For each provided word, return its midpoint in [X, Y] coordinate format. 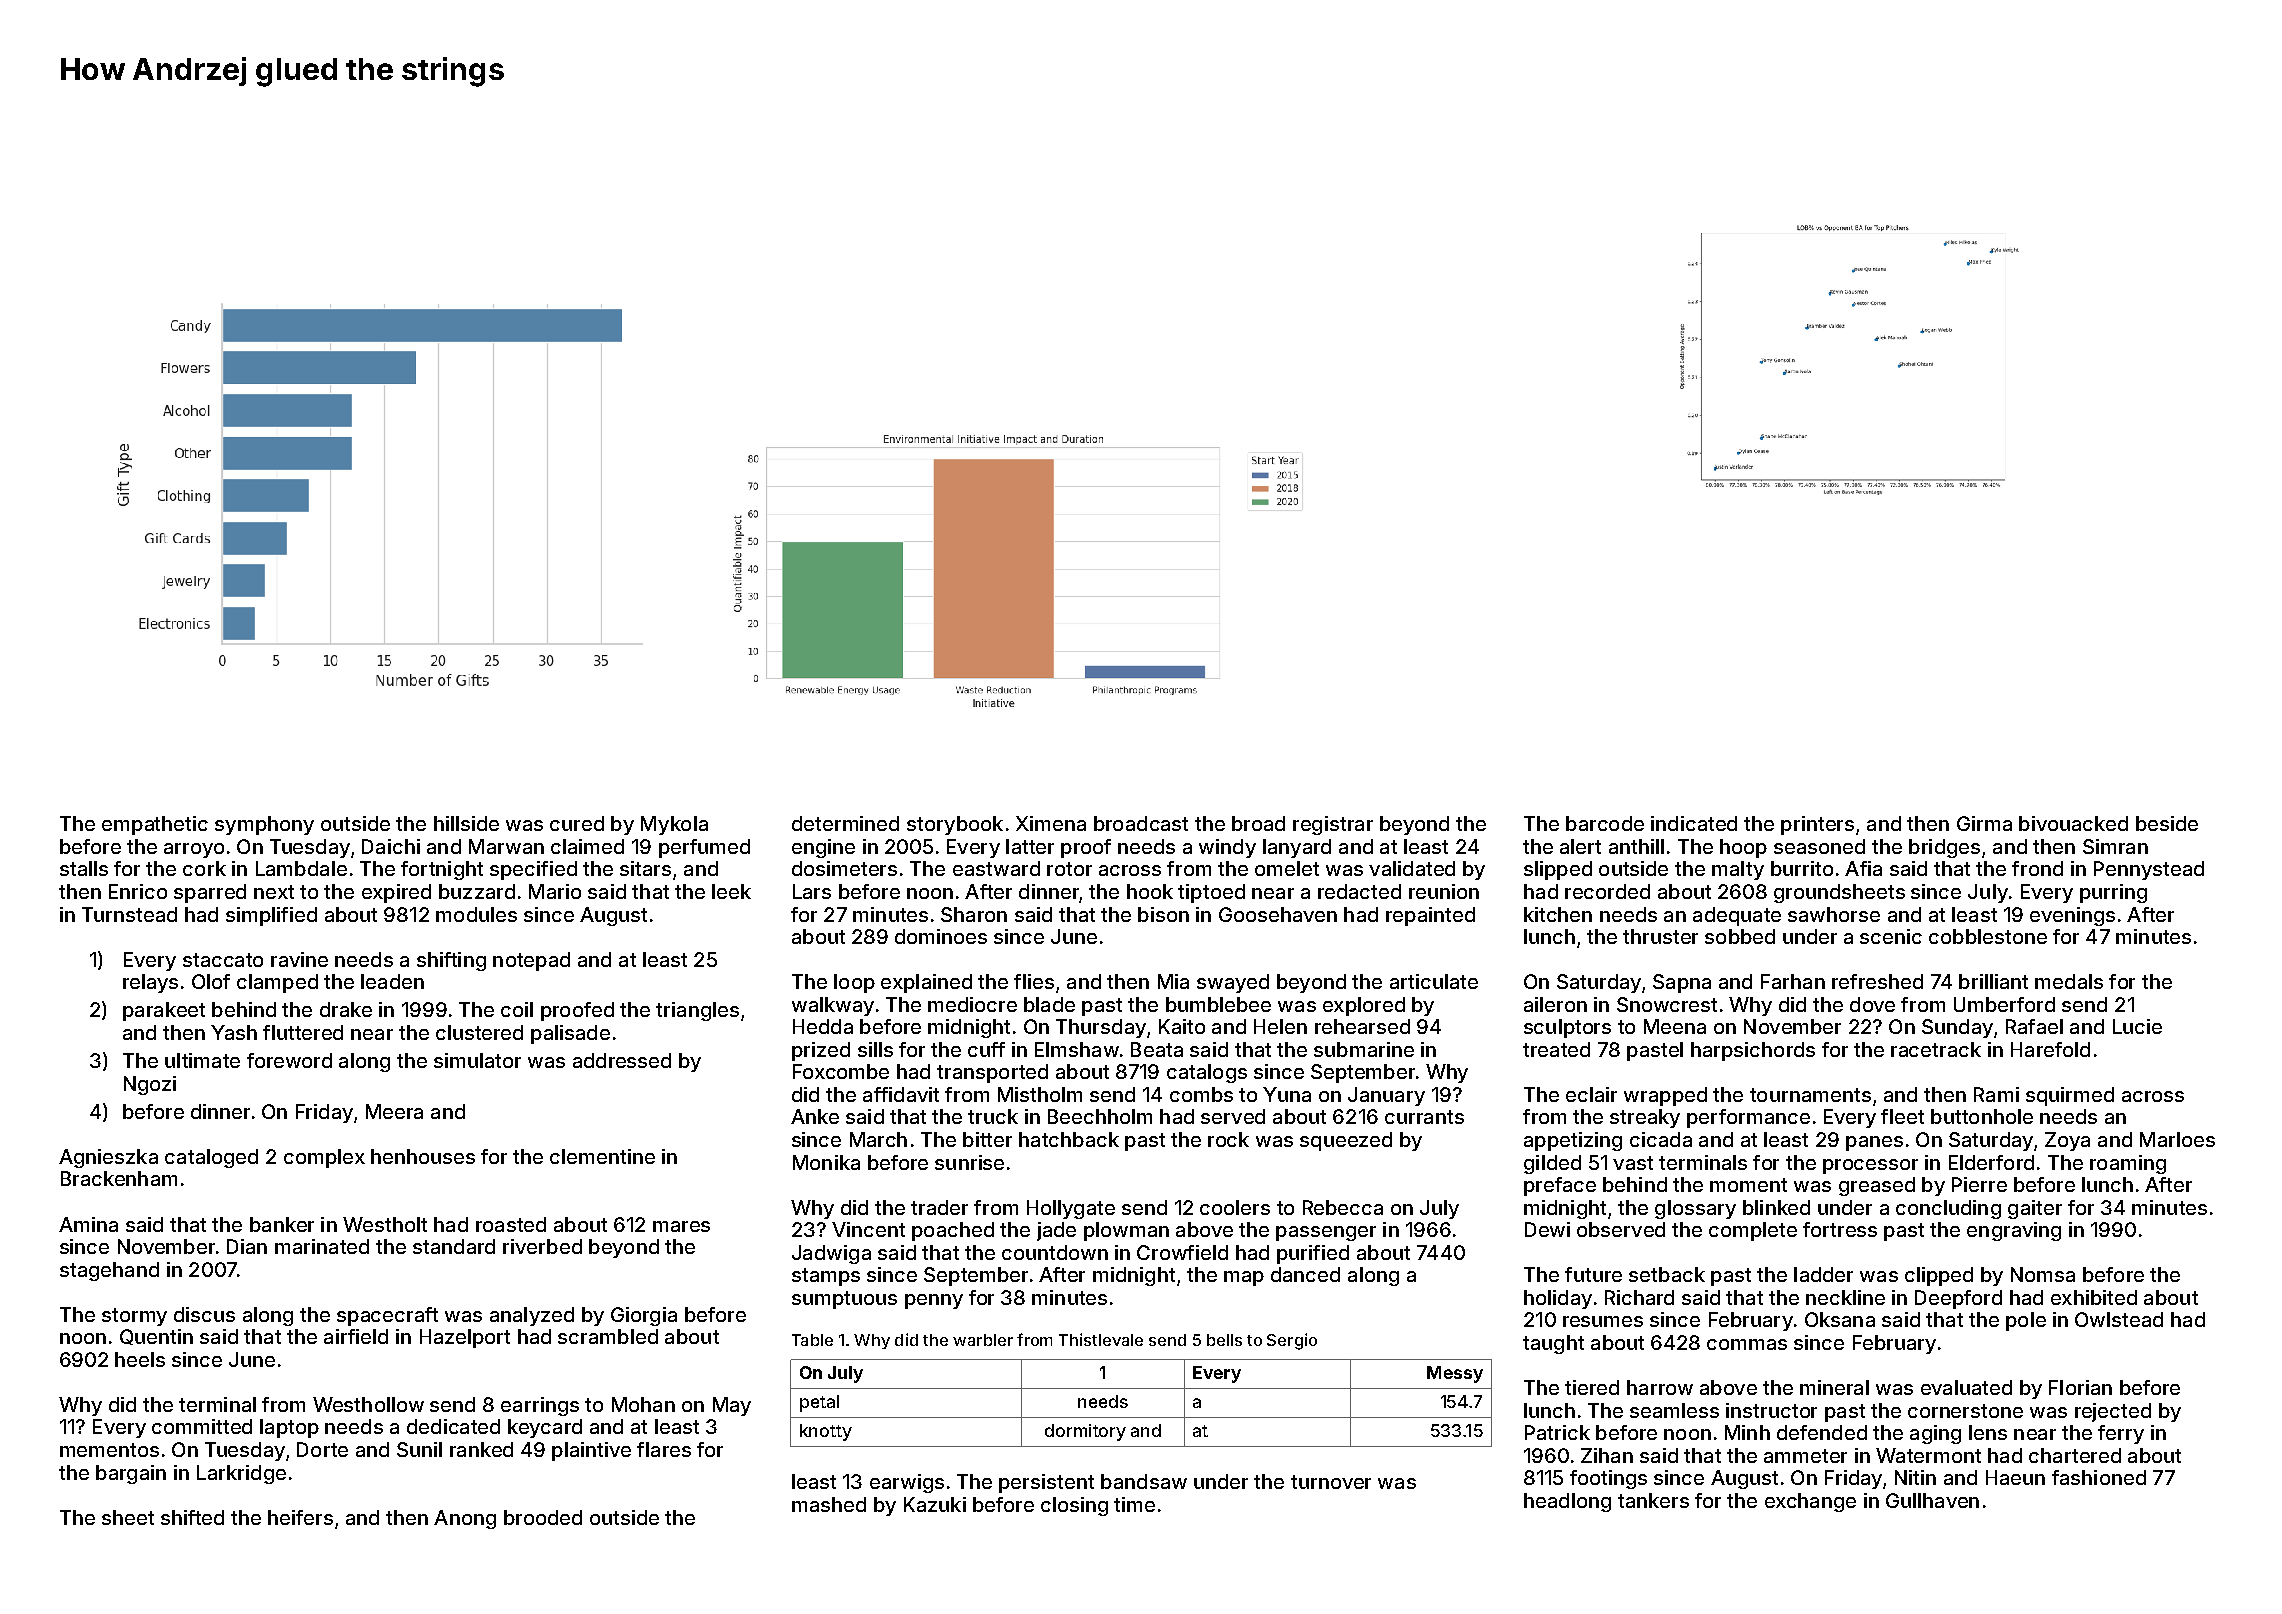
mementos [109, 1450]
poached [953, 1231]
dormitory [1085, 1432]
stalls [84, 868]
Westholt [385, 1224]
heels [140, 1359]
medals [2069, 981]
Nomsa [2043, 1274]
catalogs [1207, 1073]
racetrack [1936, 1049]
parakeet [164, 1011]
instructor [1771, 1410]
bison [1163, 914]
